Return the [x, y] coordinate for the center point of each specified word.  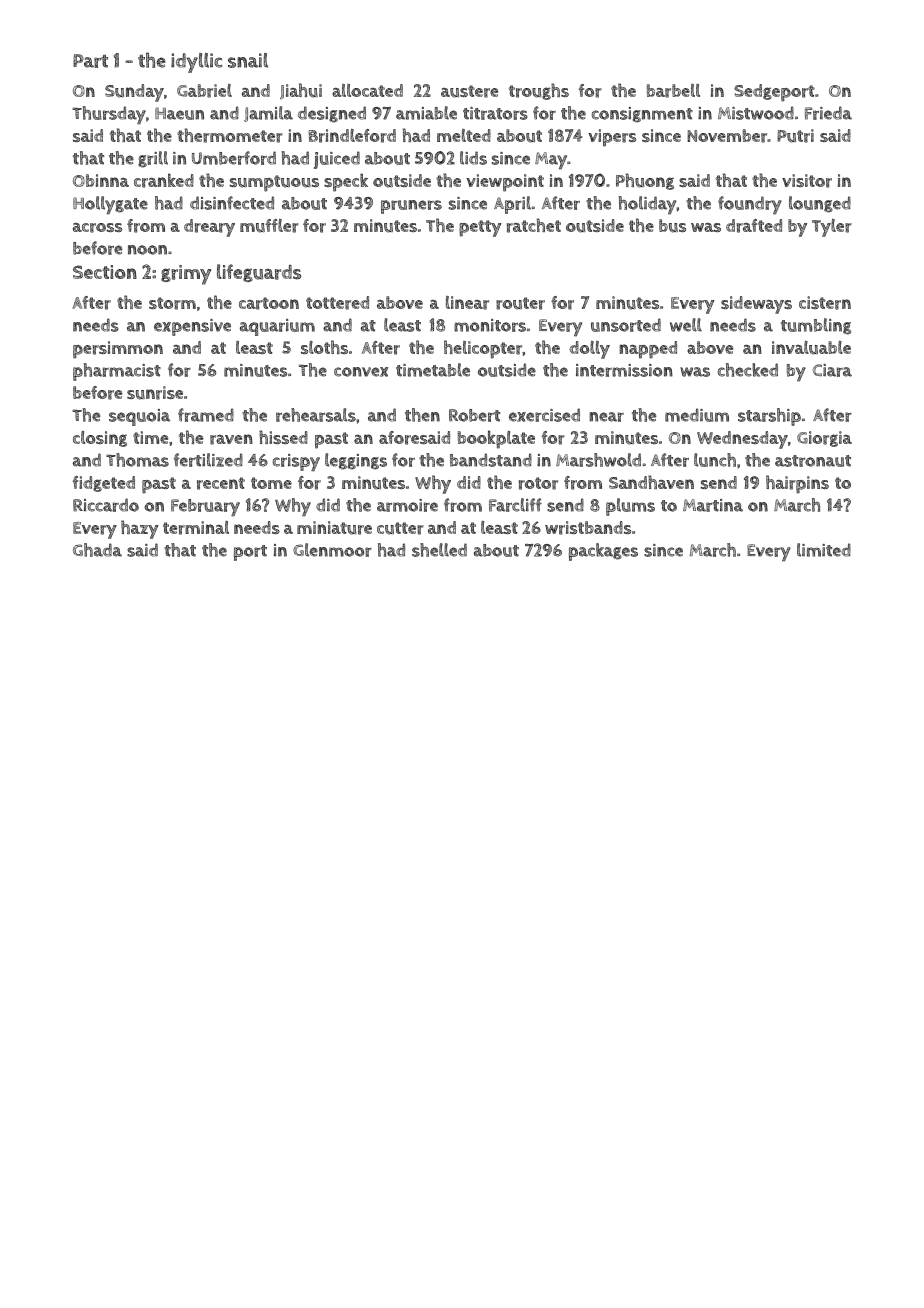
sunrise [155, 393]
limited [824, 550]
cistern [825, 303]
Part [90, 61]
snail [248, 60]
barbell [673, 91]
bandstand [491, 460]
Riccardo [106, 505]
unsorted [626, 325]
